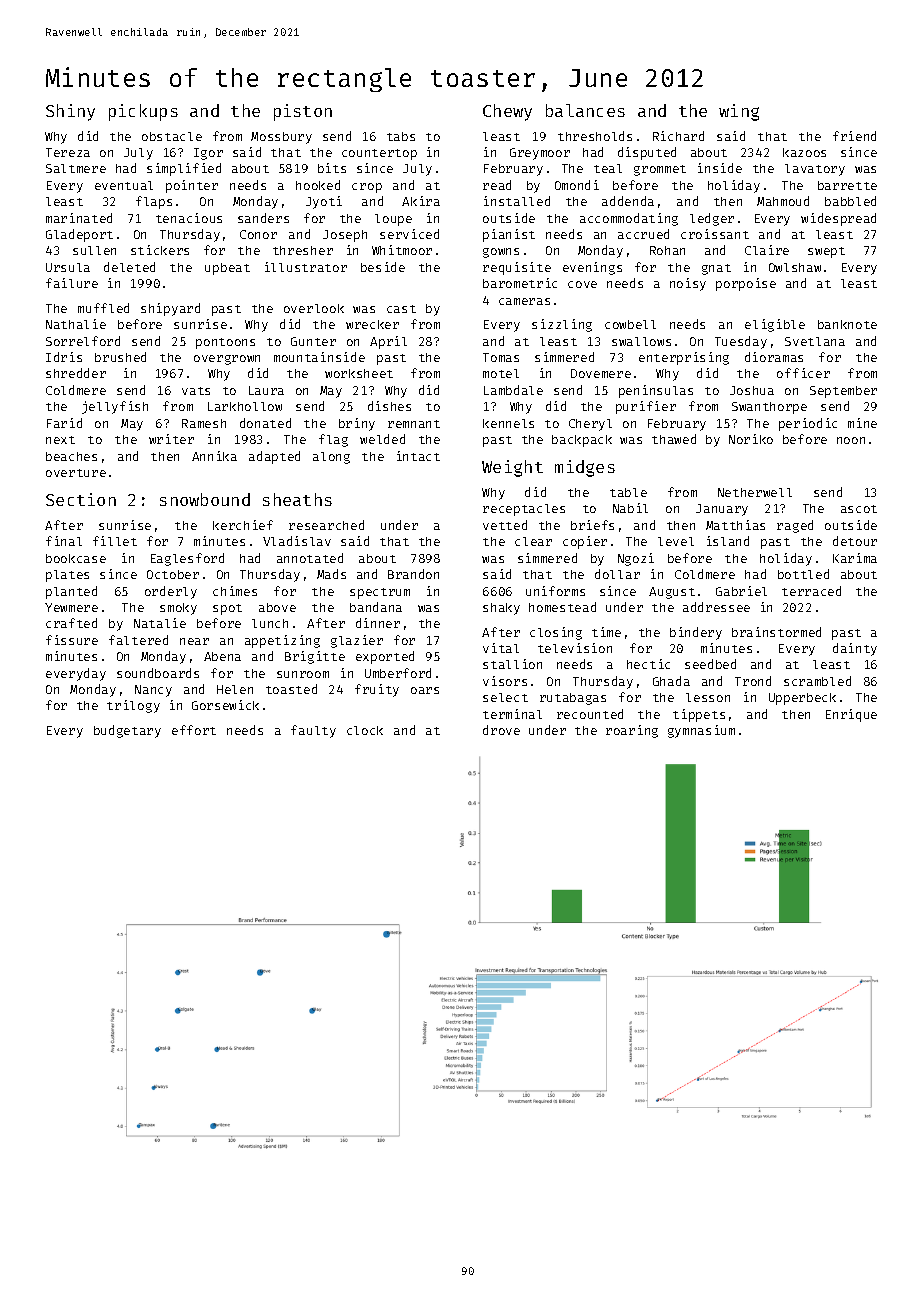 This screenshot has height=1308, width=924. Describe the element at coordinates (741, 591) in the screenshot. I see `Gabriel` at that location.
